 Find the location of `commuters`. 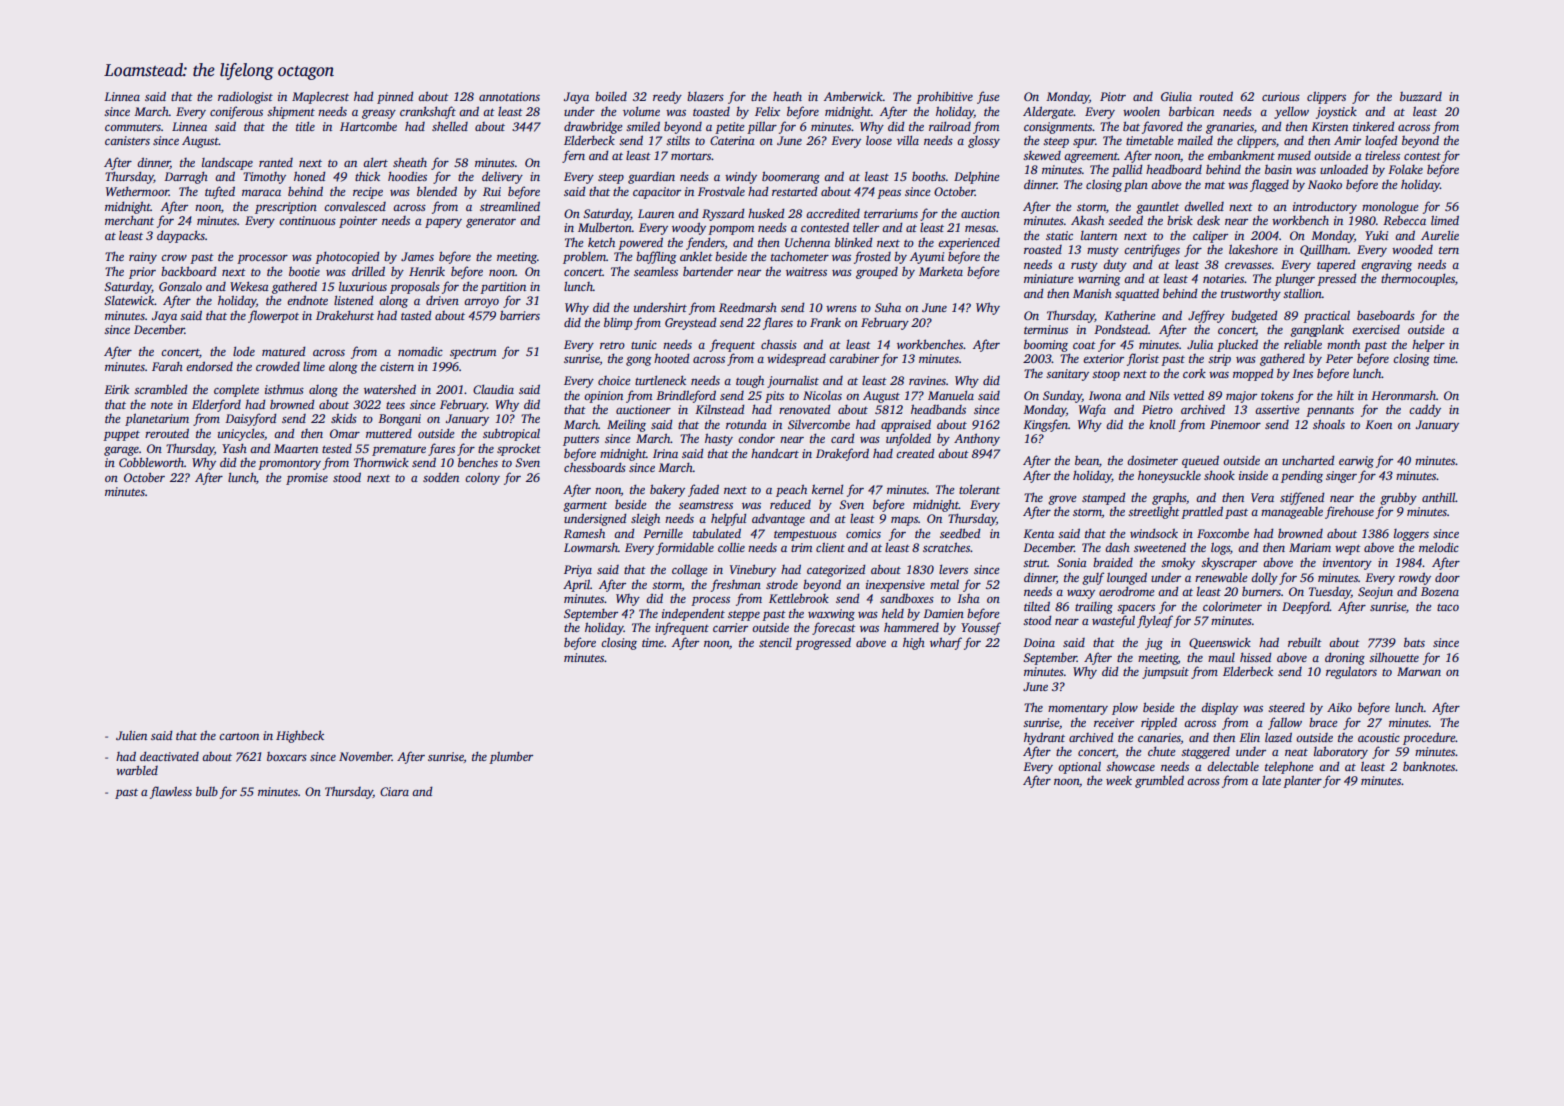

commuters is located at coordinates (133, 127).
